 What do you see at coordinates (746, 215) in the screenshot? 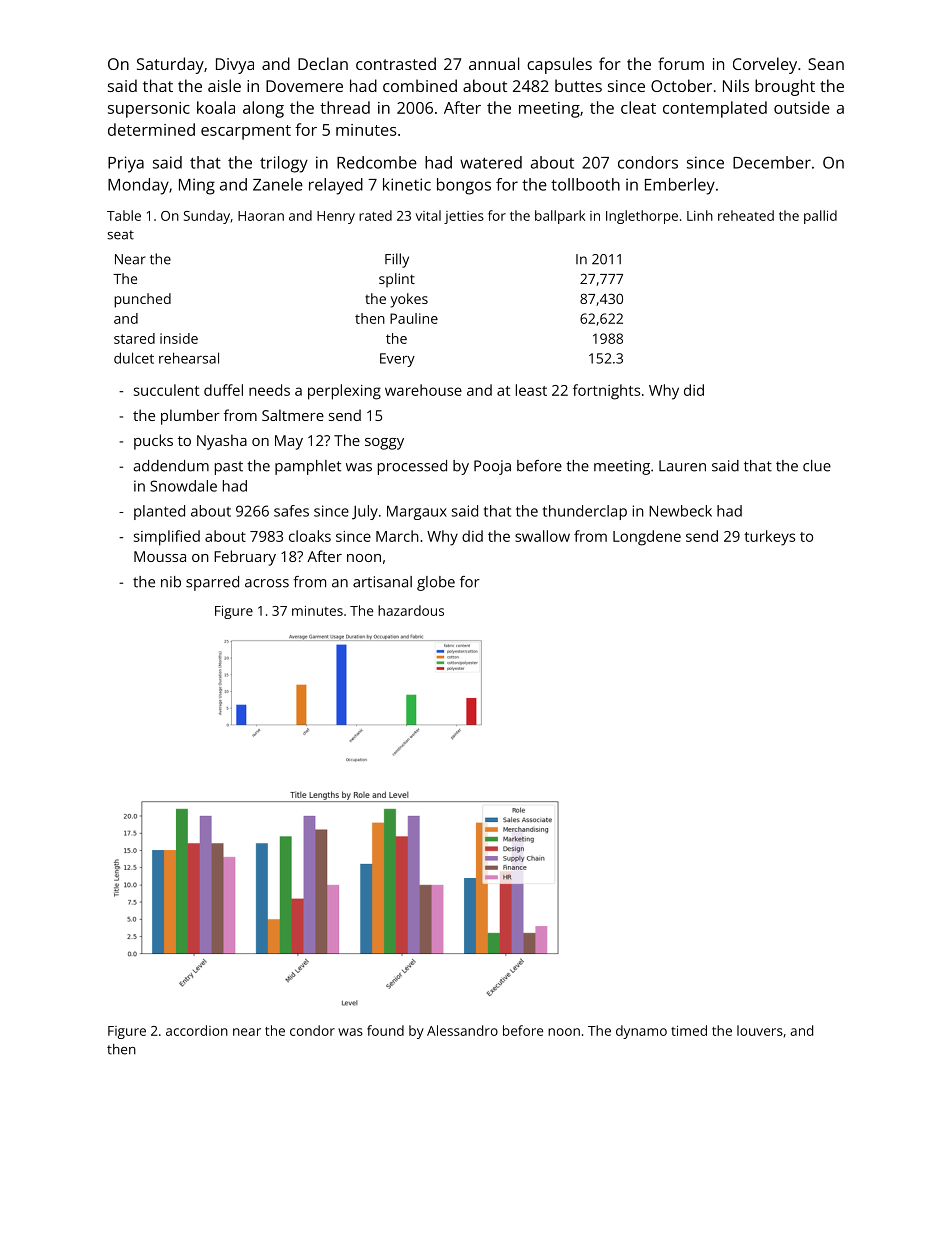
I see `reheated` at bounding box center [746, 215].
